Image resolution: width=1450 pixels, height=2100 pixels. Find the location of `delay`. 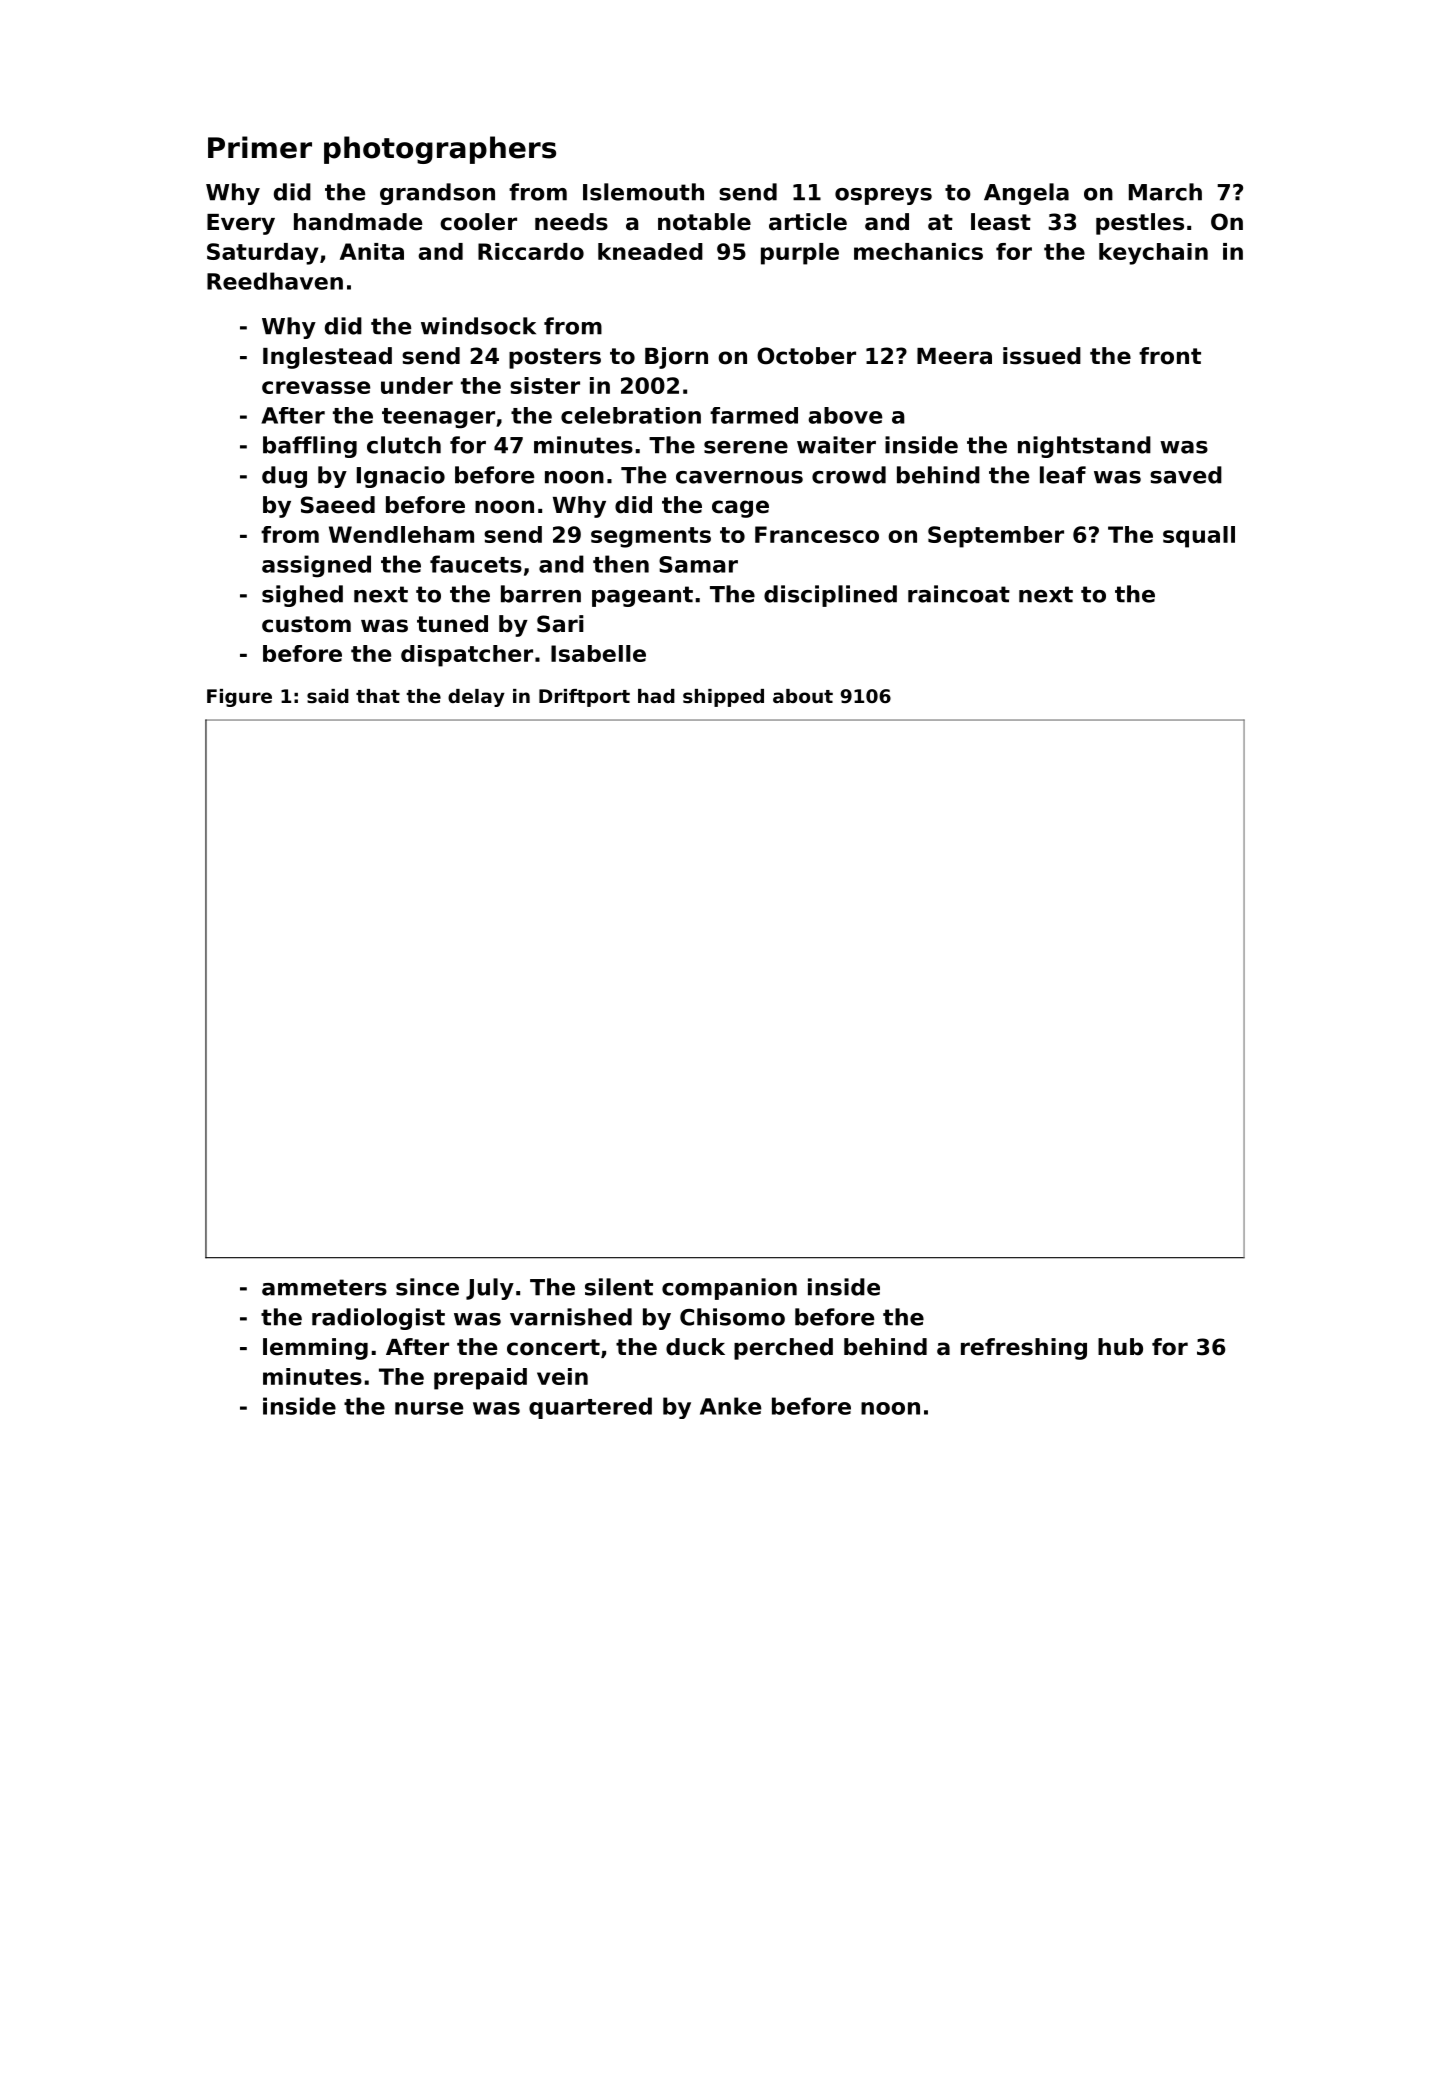

delay is located at coordinates (476, 698).
